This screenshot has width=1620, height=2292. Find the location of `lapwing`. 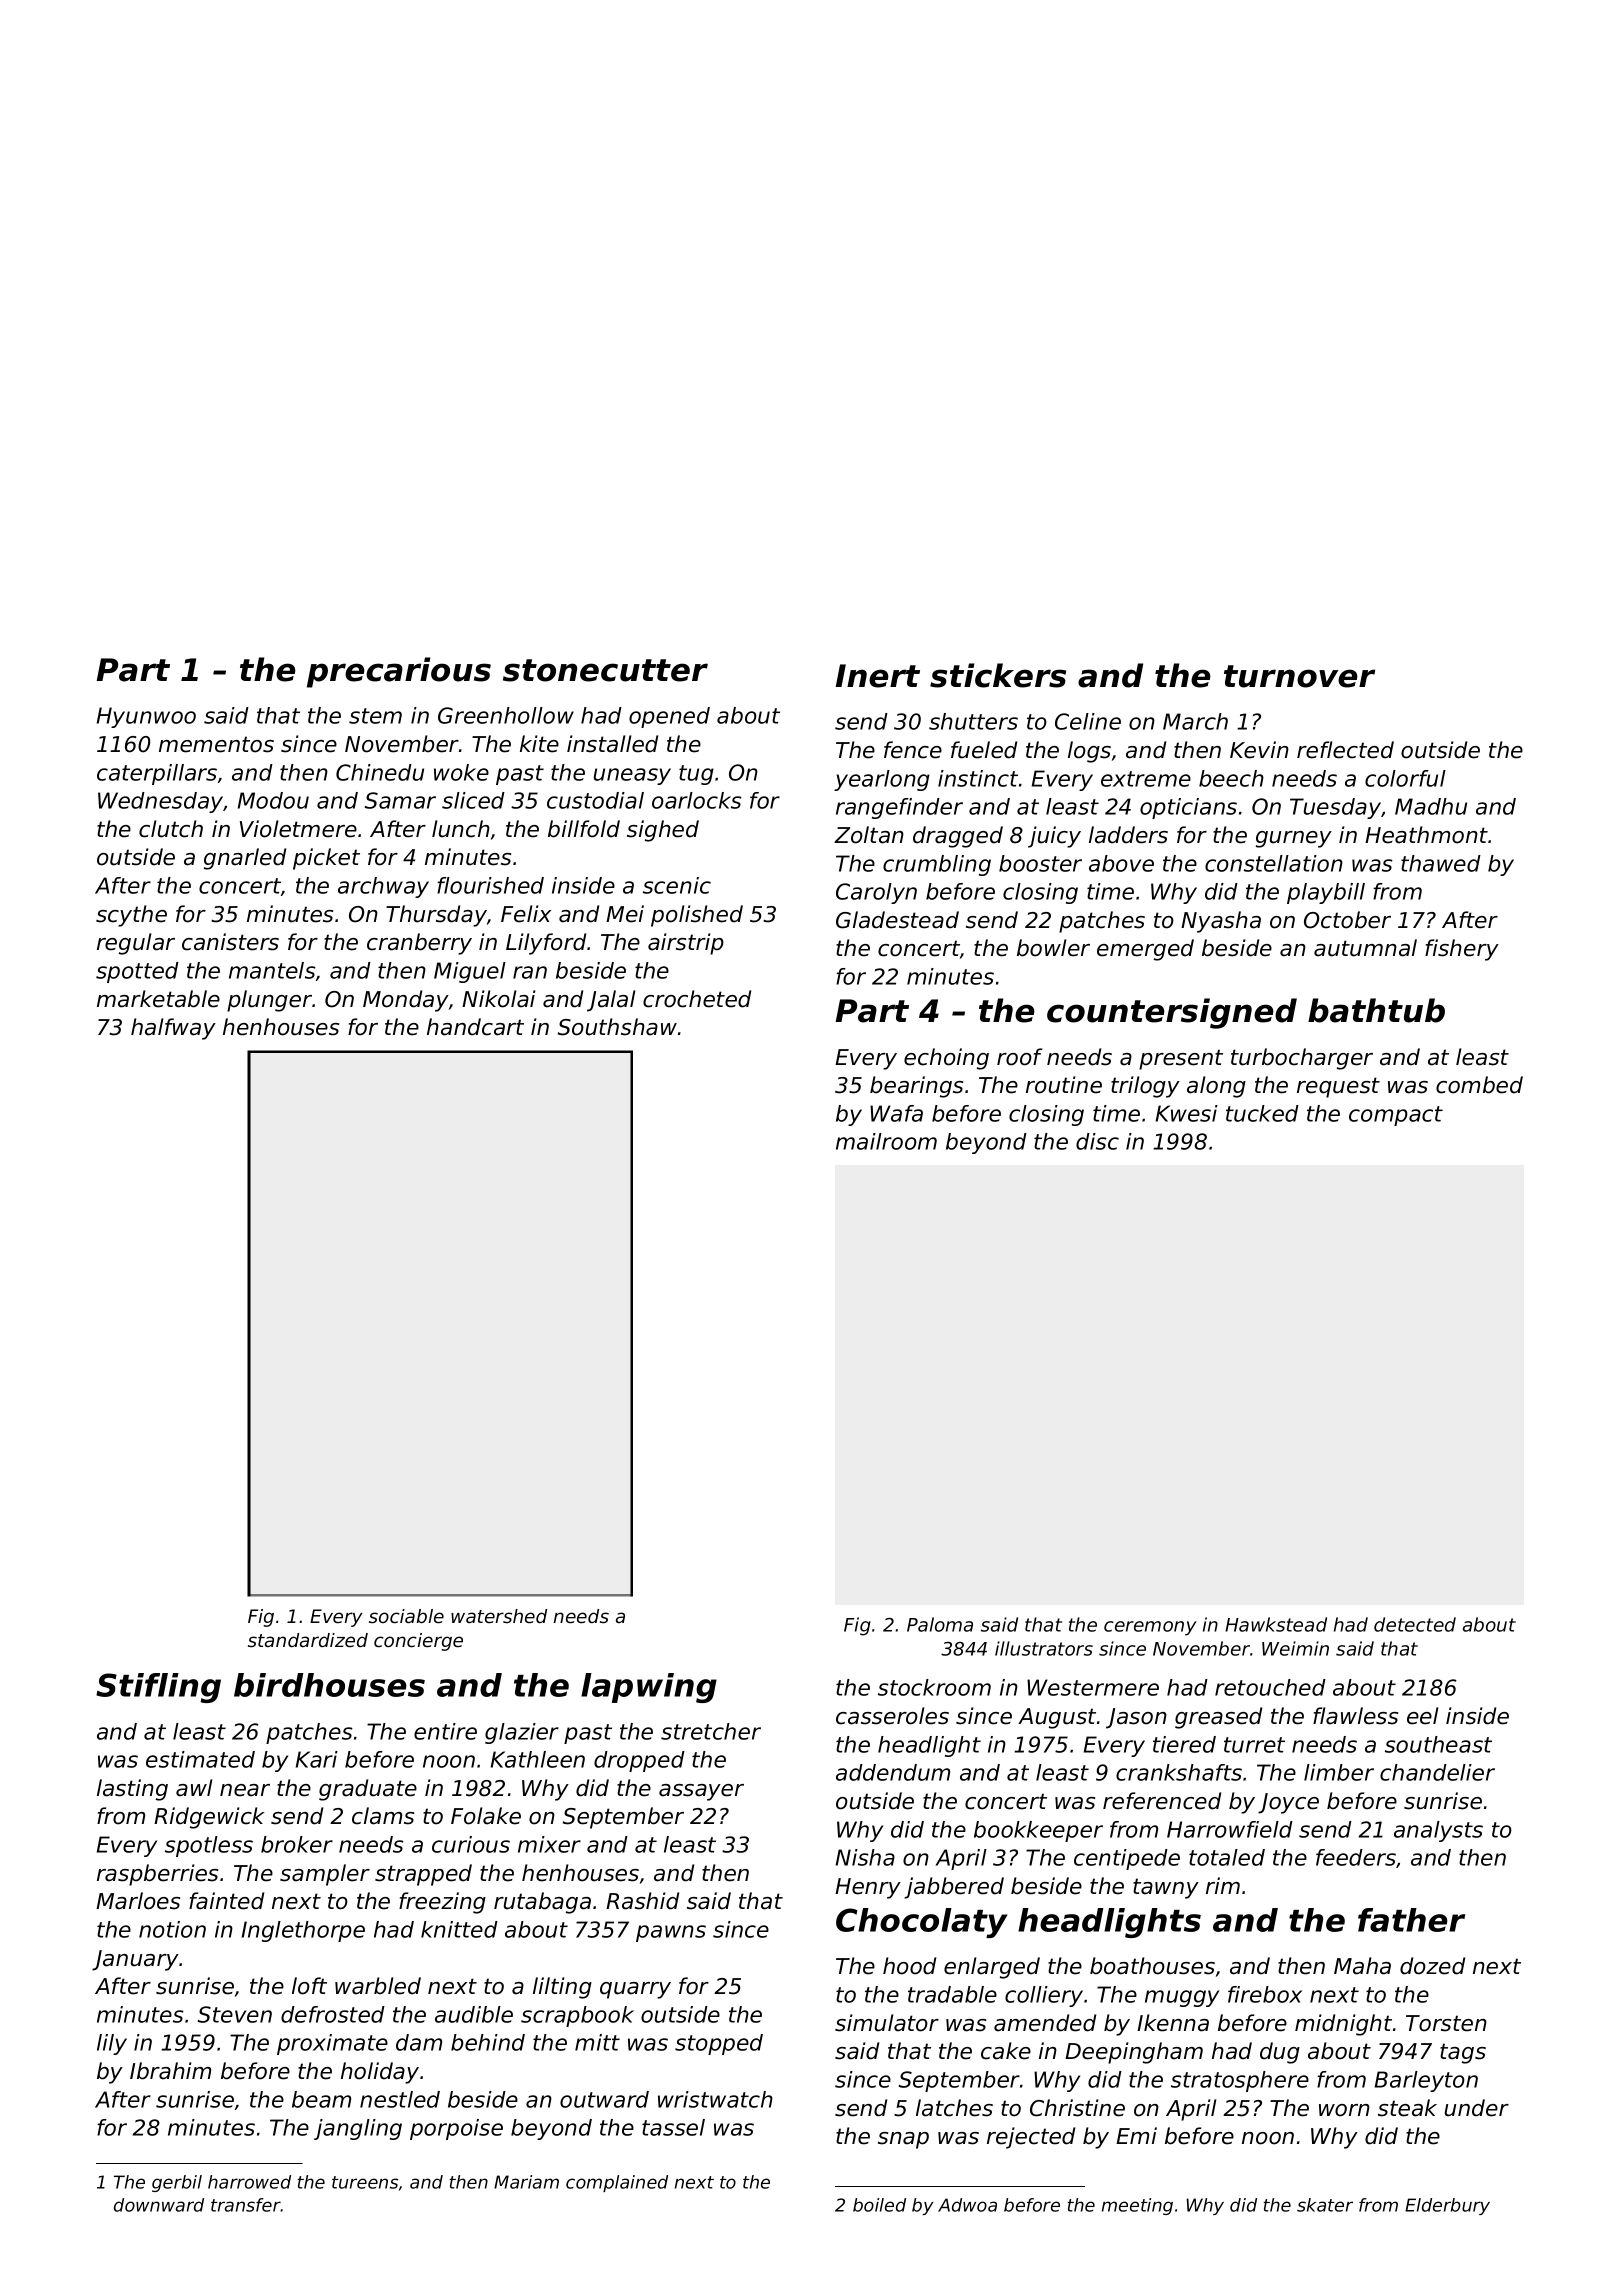

lapwing is located at coordinates (649, 1688).
